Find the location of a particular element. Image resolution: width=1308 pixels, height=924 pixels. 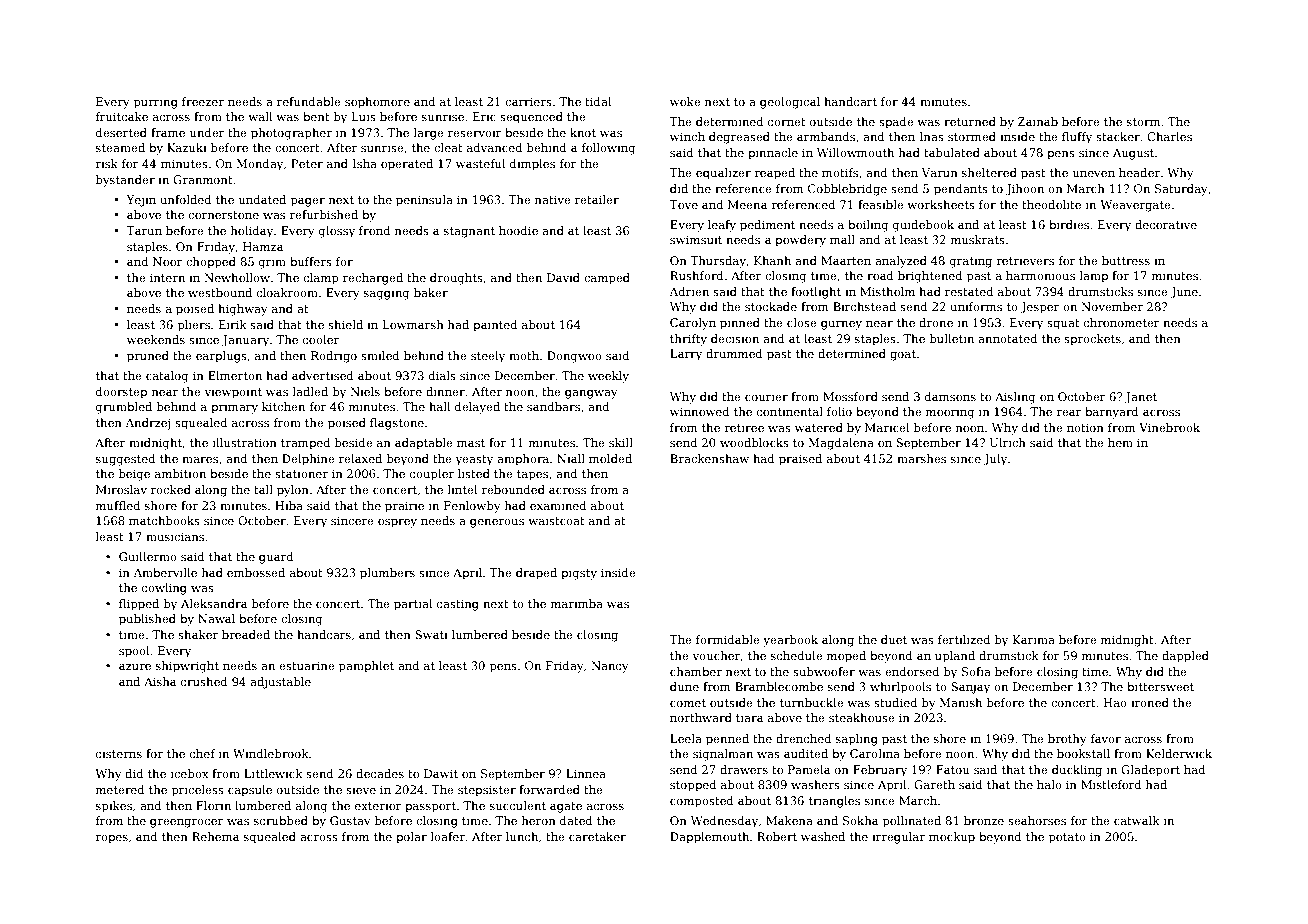

dune is located at coordinates (684, 686).
